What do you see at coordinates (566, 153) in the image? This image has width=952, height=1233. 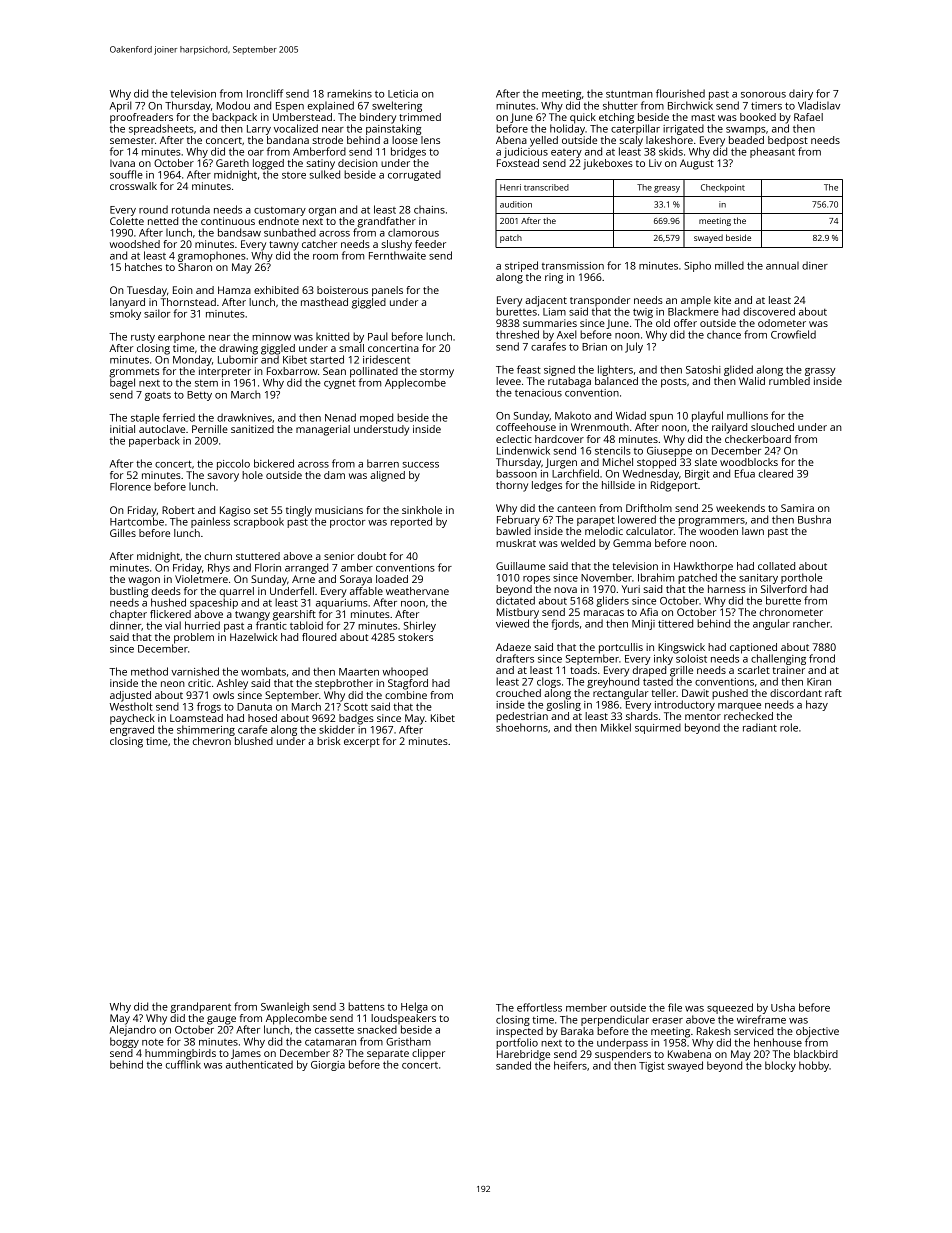 I see `eatery` at bounding box center [566, 153].
